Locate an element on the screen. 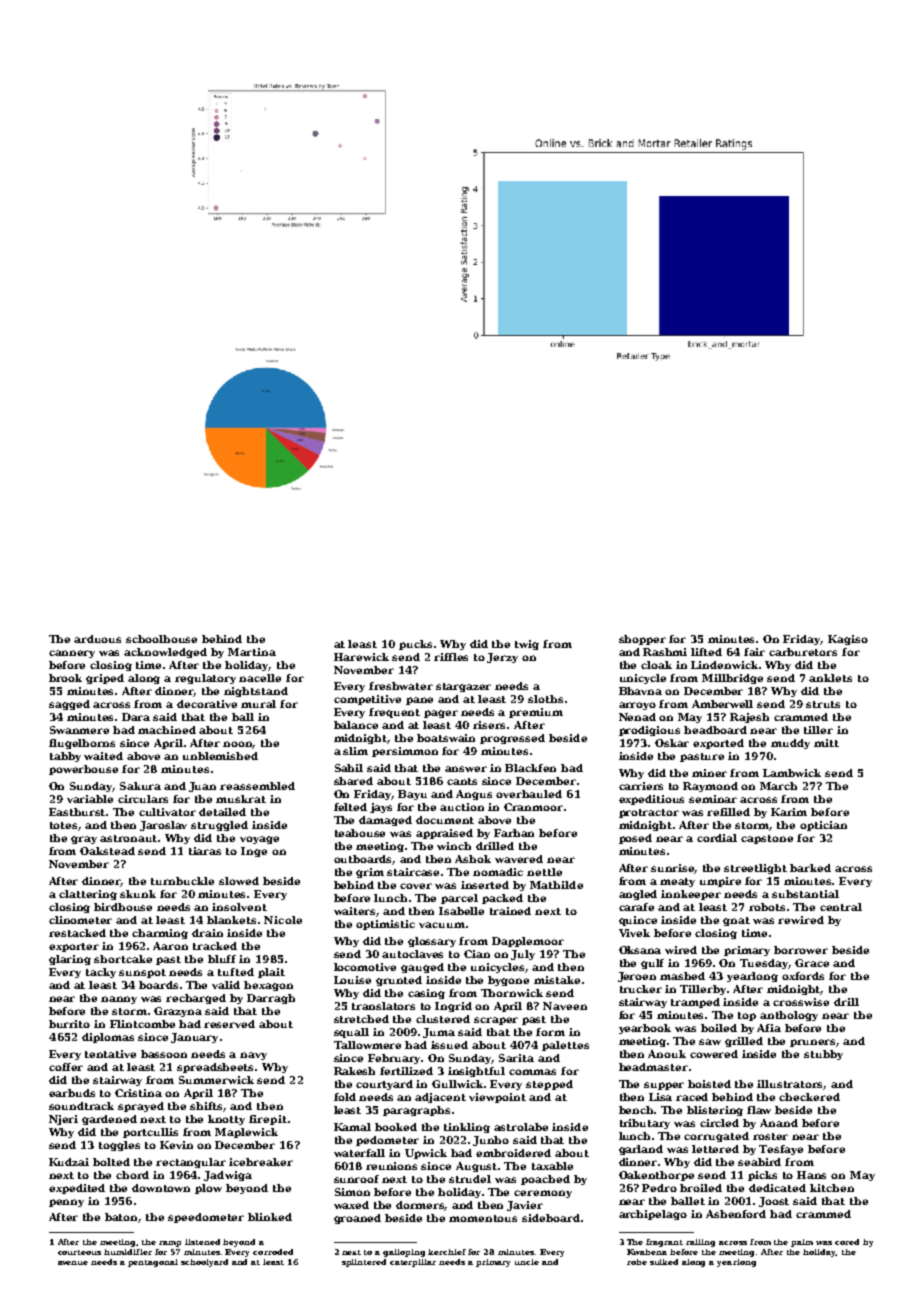 This screenshot has height=1308, width=924. carburetors is located at coordinates (803, 652).
